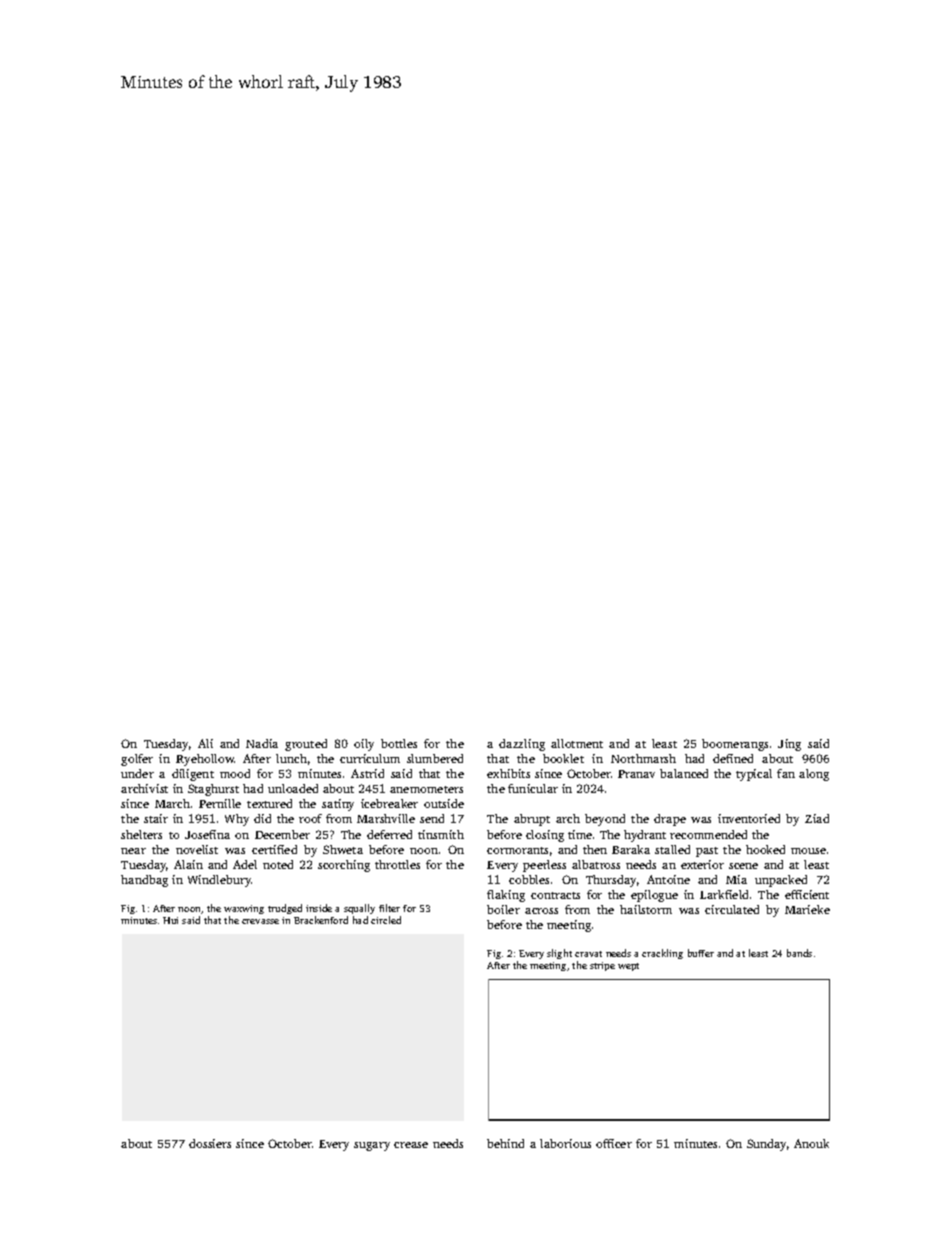  I want to click on dazzling, so click(522, 745).
